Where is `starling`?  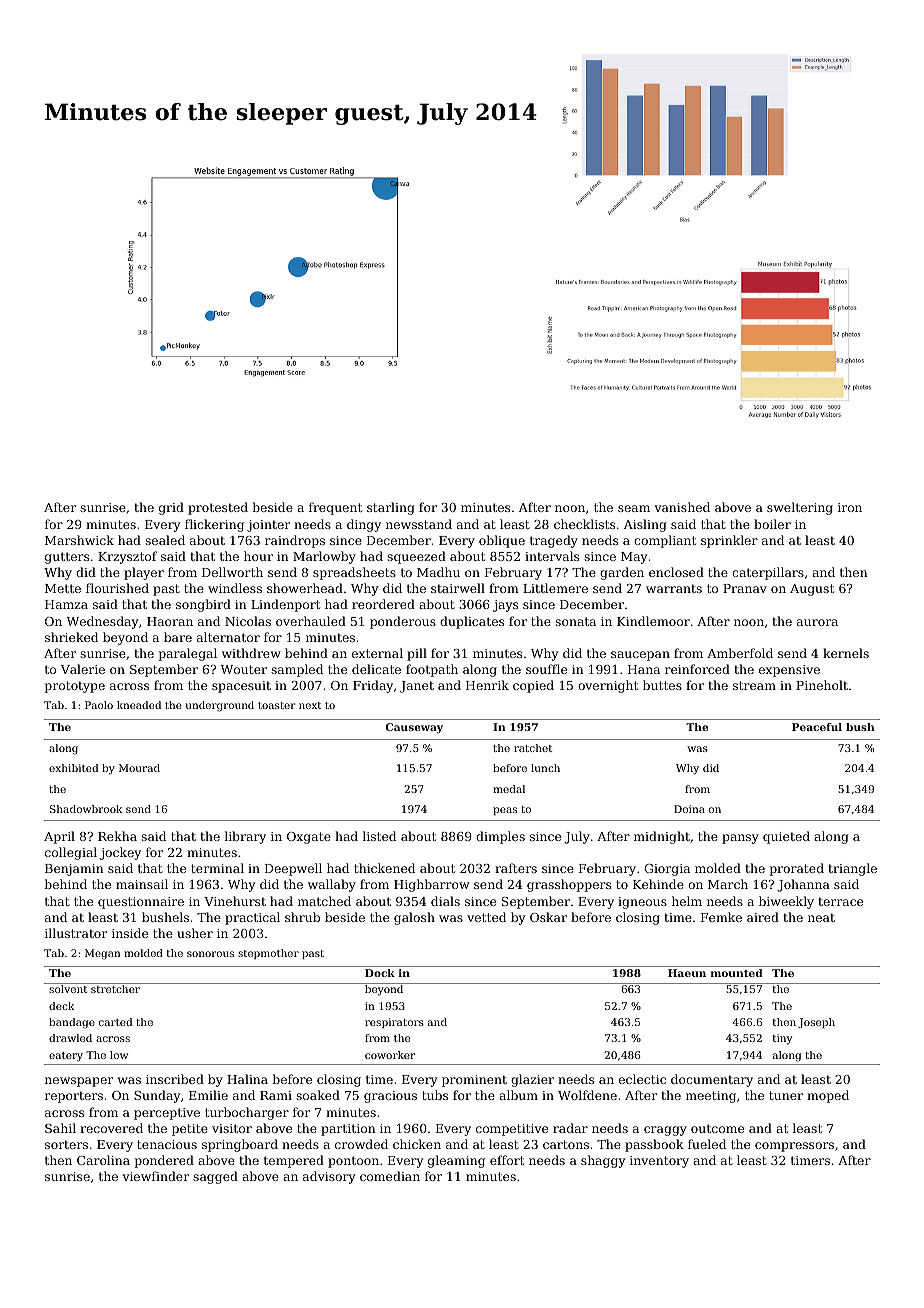
starling is located at coordinates (391, 508).
